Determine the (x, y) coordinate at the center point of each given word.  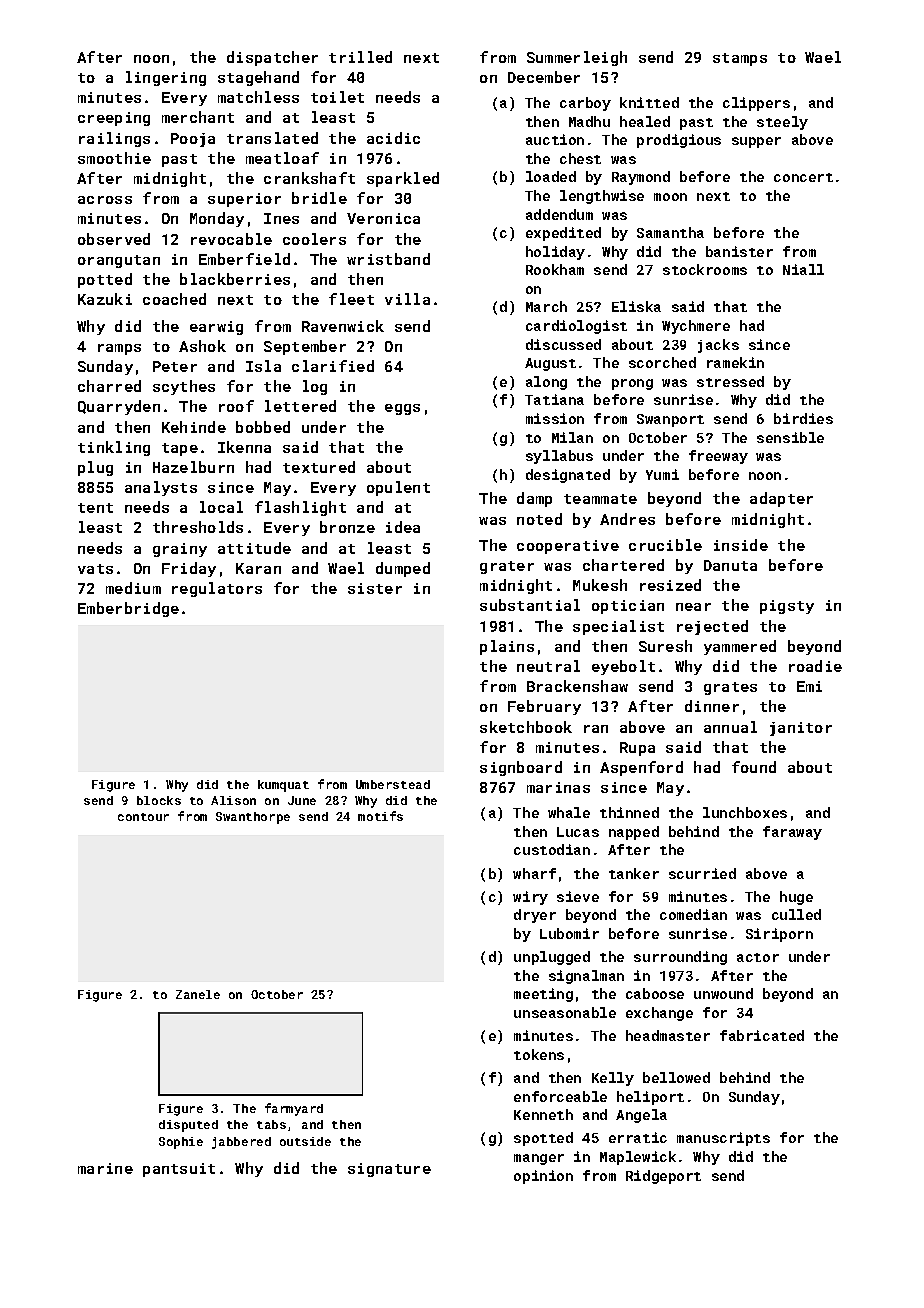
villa (407, 299)
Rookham (555, 269)
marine (105, 1168)
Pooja (193, 140)
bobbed (263, 427)
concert (803, 177)
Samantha (670, 232)
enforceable (560, 1096)
